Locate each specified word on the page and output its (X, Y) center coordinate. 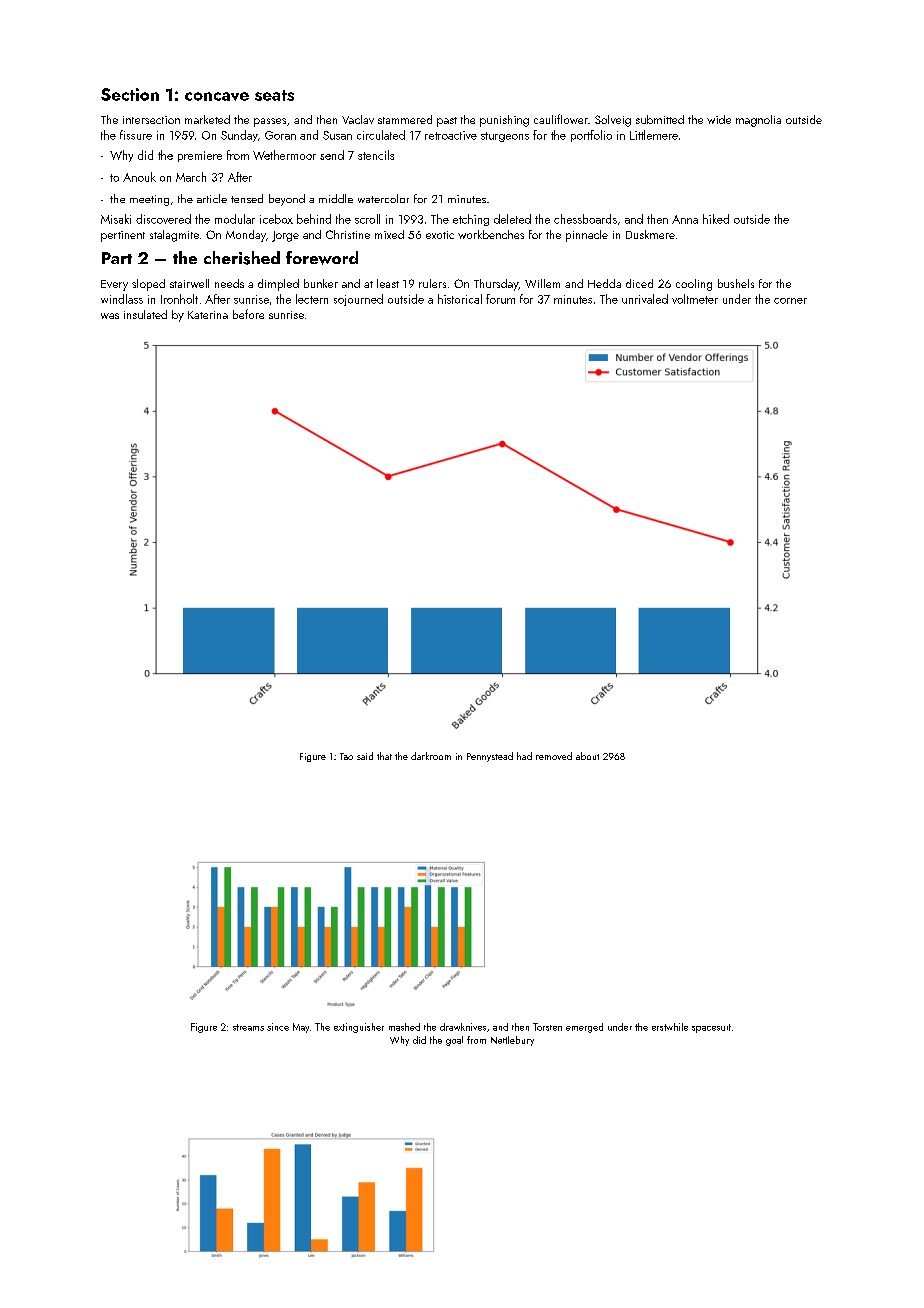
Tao (346, 756)
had (524, 756)
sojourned (358, 300)
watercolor (383, 198)
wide (719, 119)
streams (248, 1027)
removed (554, 756)
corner (790, 301)
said (365, 756)
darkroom (431, 756)
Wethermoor (284, 155)
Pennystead (490, 757)
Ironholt (179, 299)
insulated (145, 314)
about (587, 756)
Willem (542, 283)
